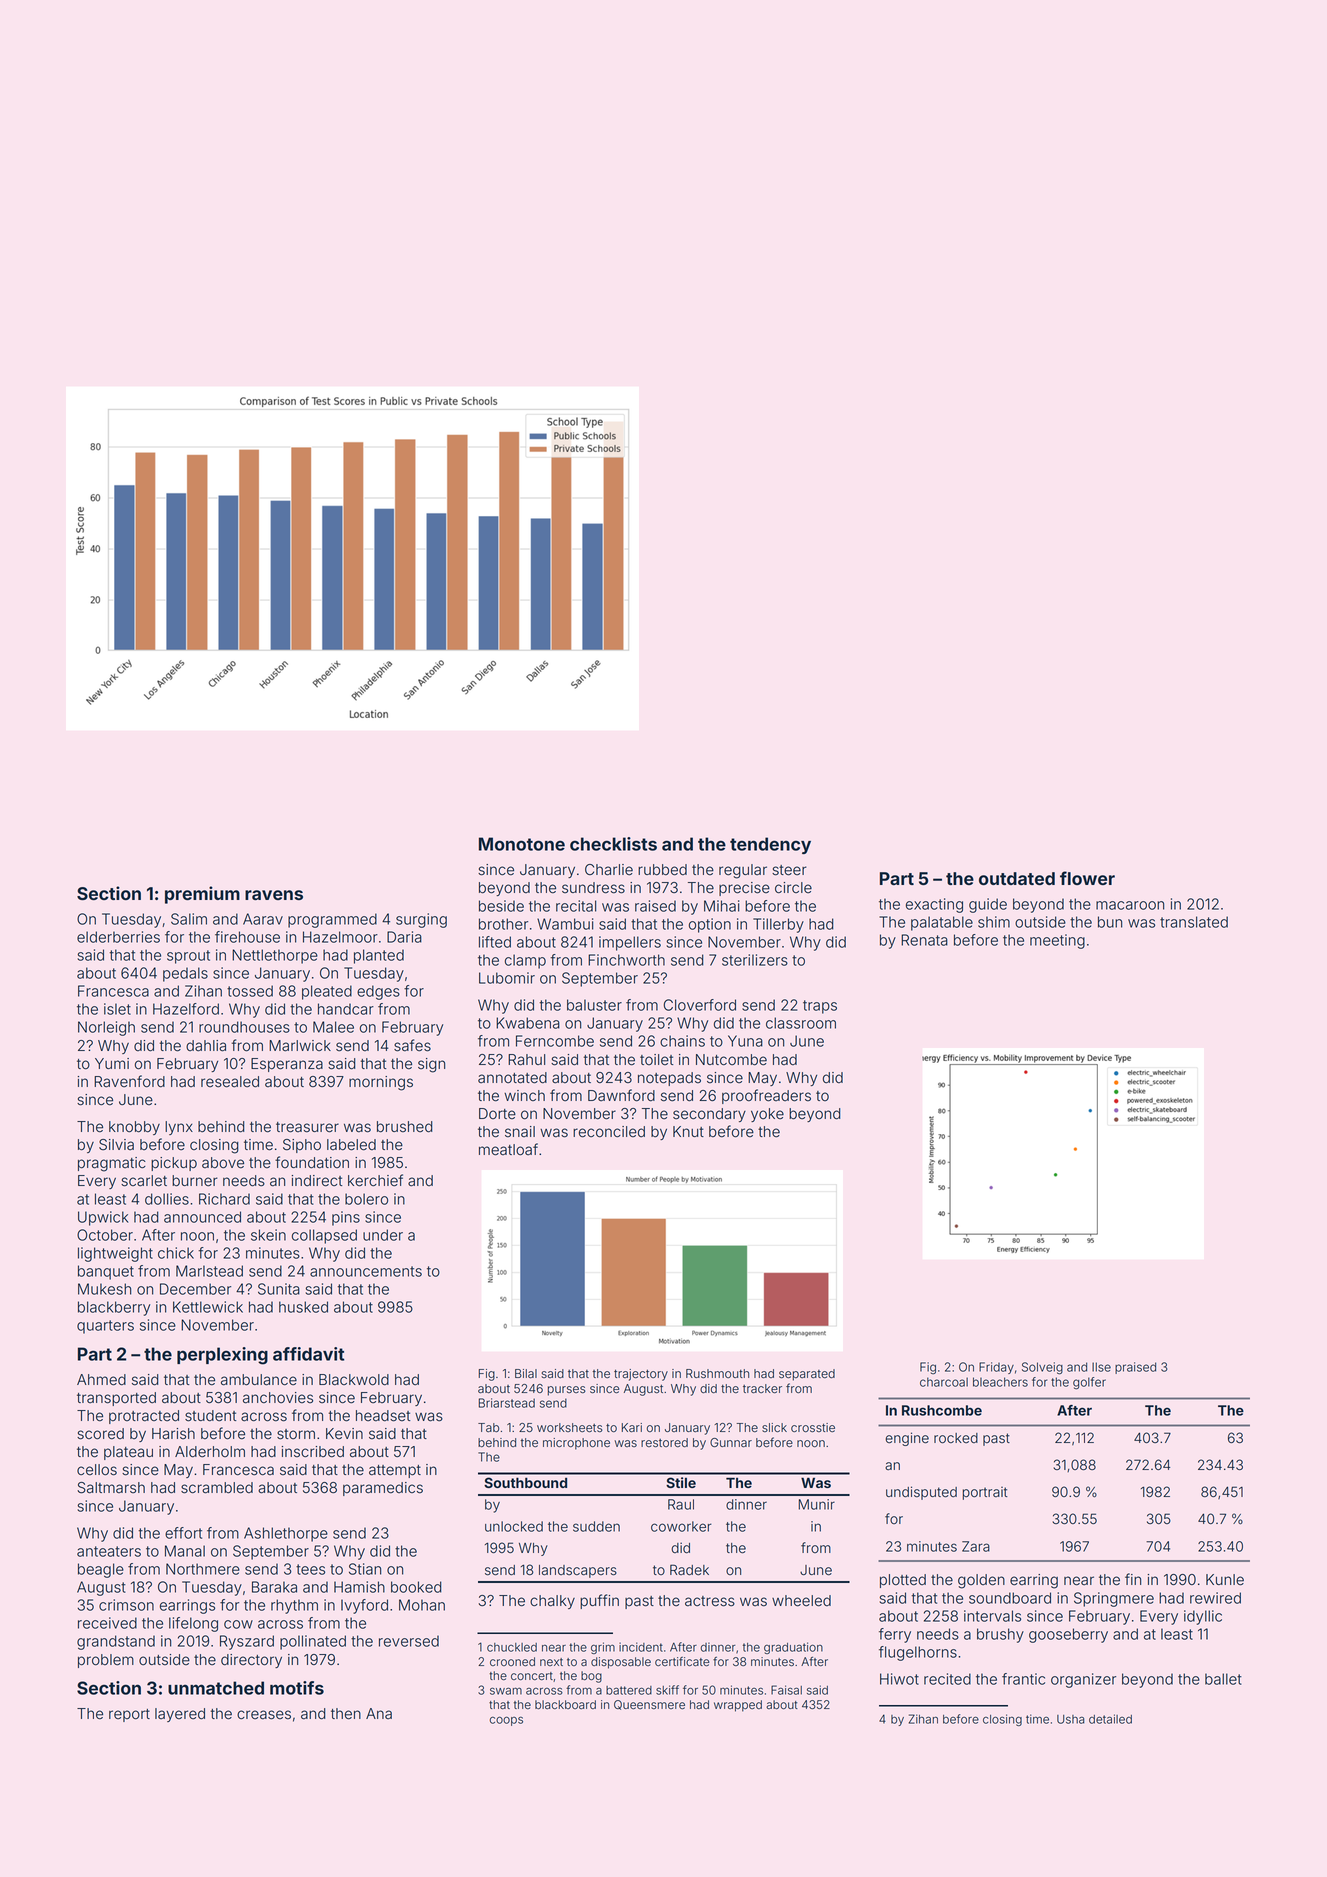 This page has height=1877, width=1327. I want to click on meeting, so click(1057, 941).
